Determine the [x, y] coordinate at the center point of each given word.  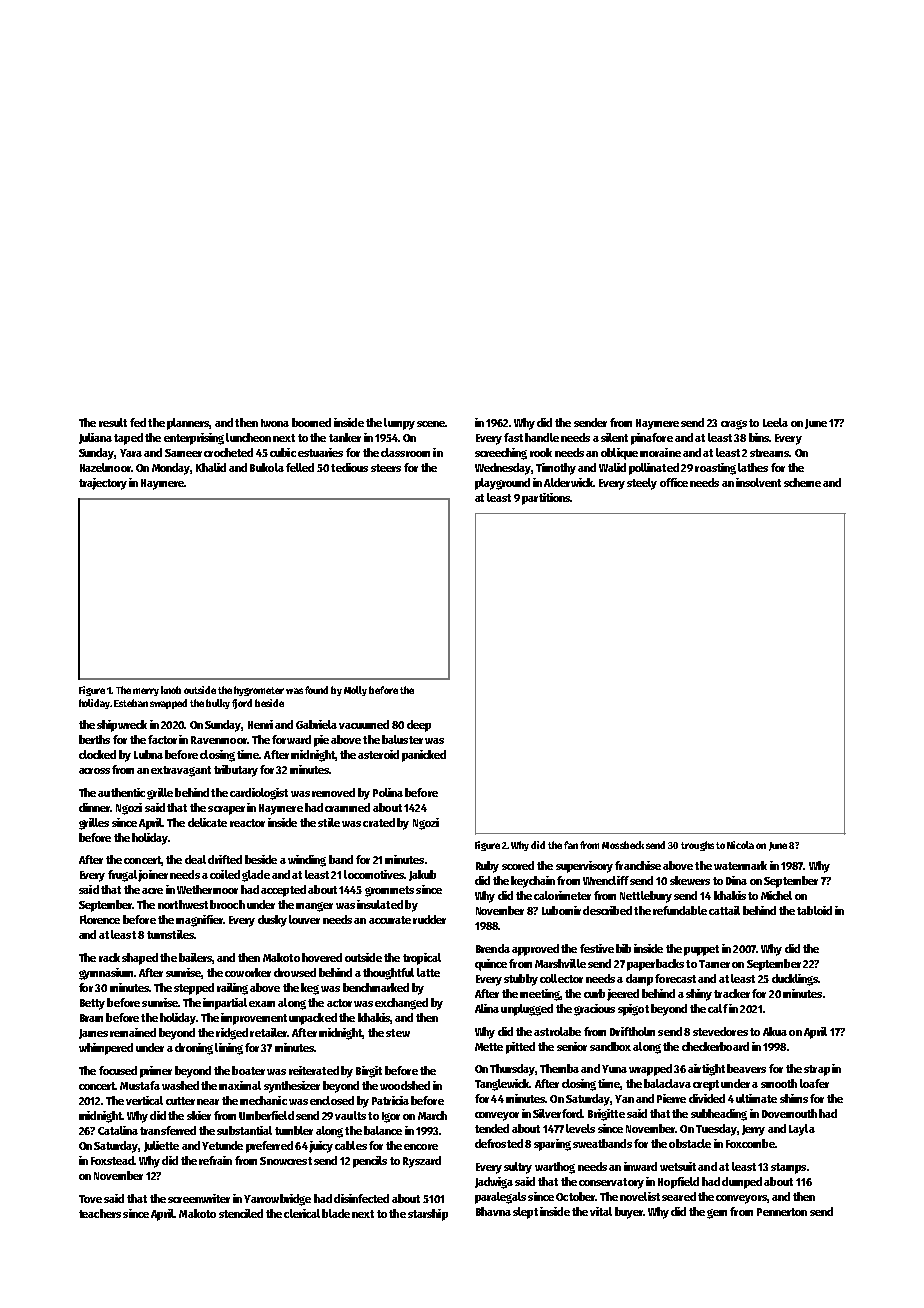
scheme [802, 482]
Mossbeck [623, 845]
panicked [424, 756]
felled [300, 467]
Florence [100, 919]
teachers [100, 1213]
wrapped [650, 1070]
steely [642, 484]
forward [291, 739]
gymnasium [106, 974]
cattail [724, 910]
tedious [349, 467]
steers [386, 468]
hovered [322, 957]
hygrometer [259, 691]
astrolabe [557, 1031]
